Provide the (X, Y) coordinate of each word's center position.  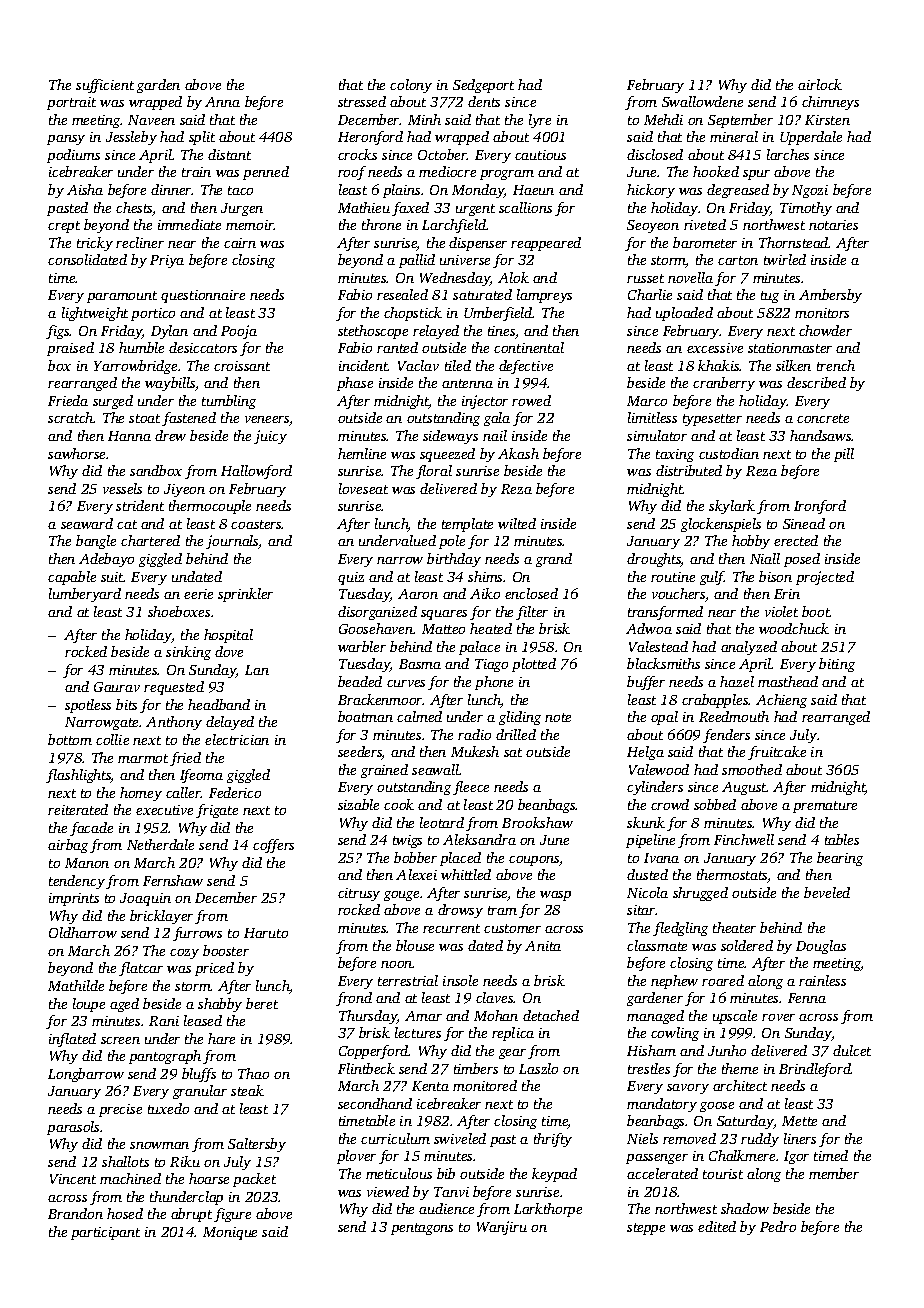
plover (356, 1157)
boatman (365, 716)
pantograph (165, 1057)
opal (664, 718)
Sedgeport (483, 86)
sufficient (105, 86)
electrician (237, 739)
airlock (820, 84)
